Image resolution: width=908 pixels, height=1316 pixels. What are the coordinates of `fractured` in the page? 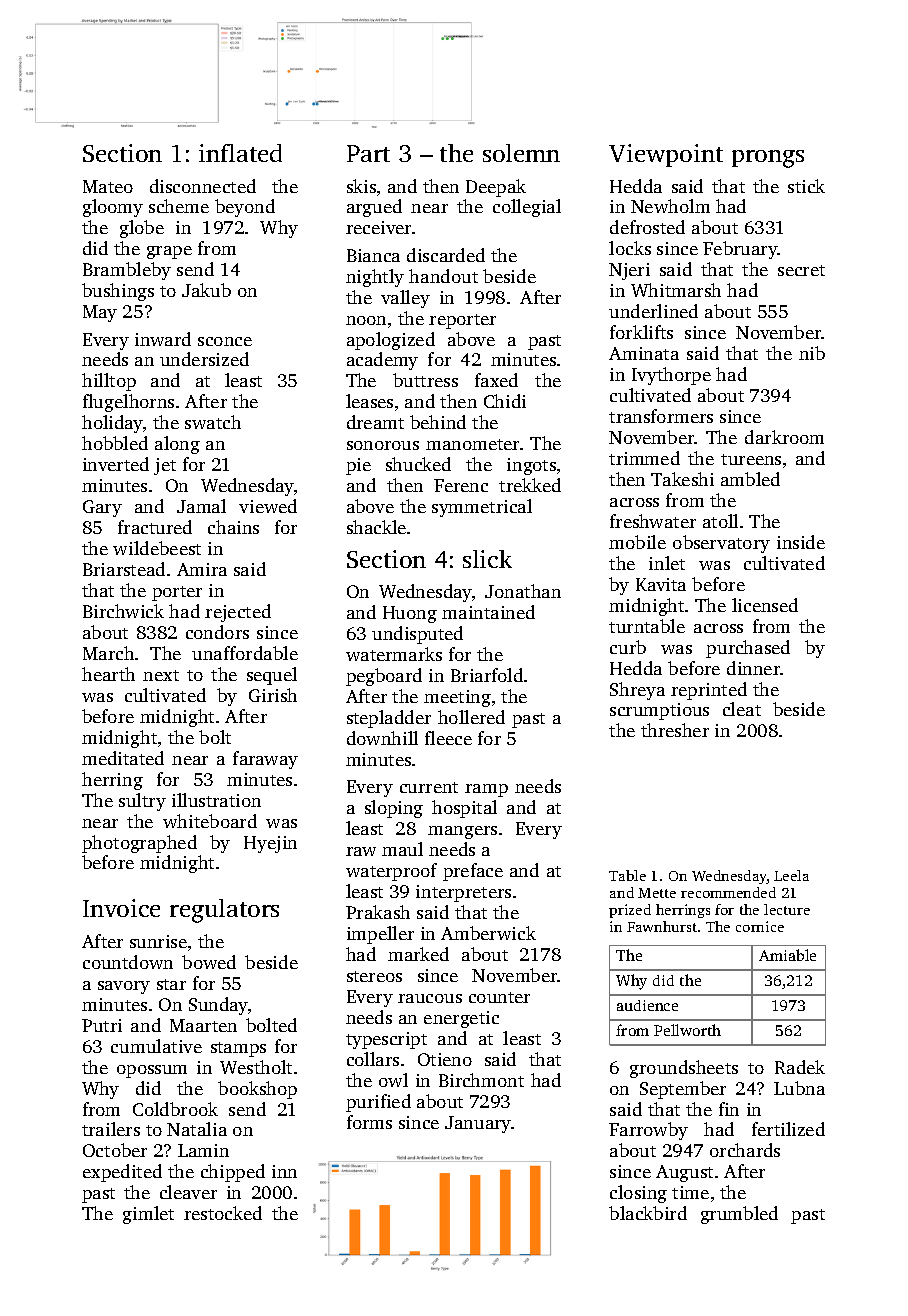 It's located at (155, 527).
